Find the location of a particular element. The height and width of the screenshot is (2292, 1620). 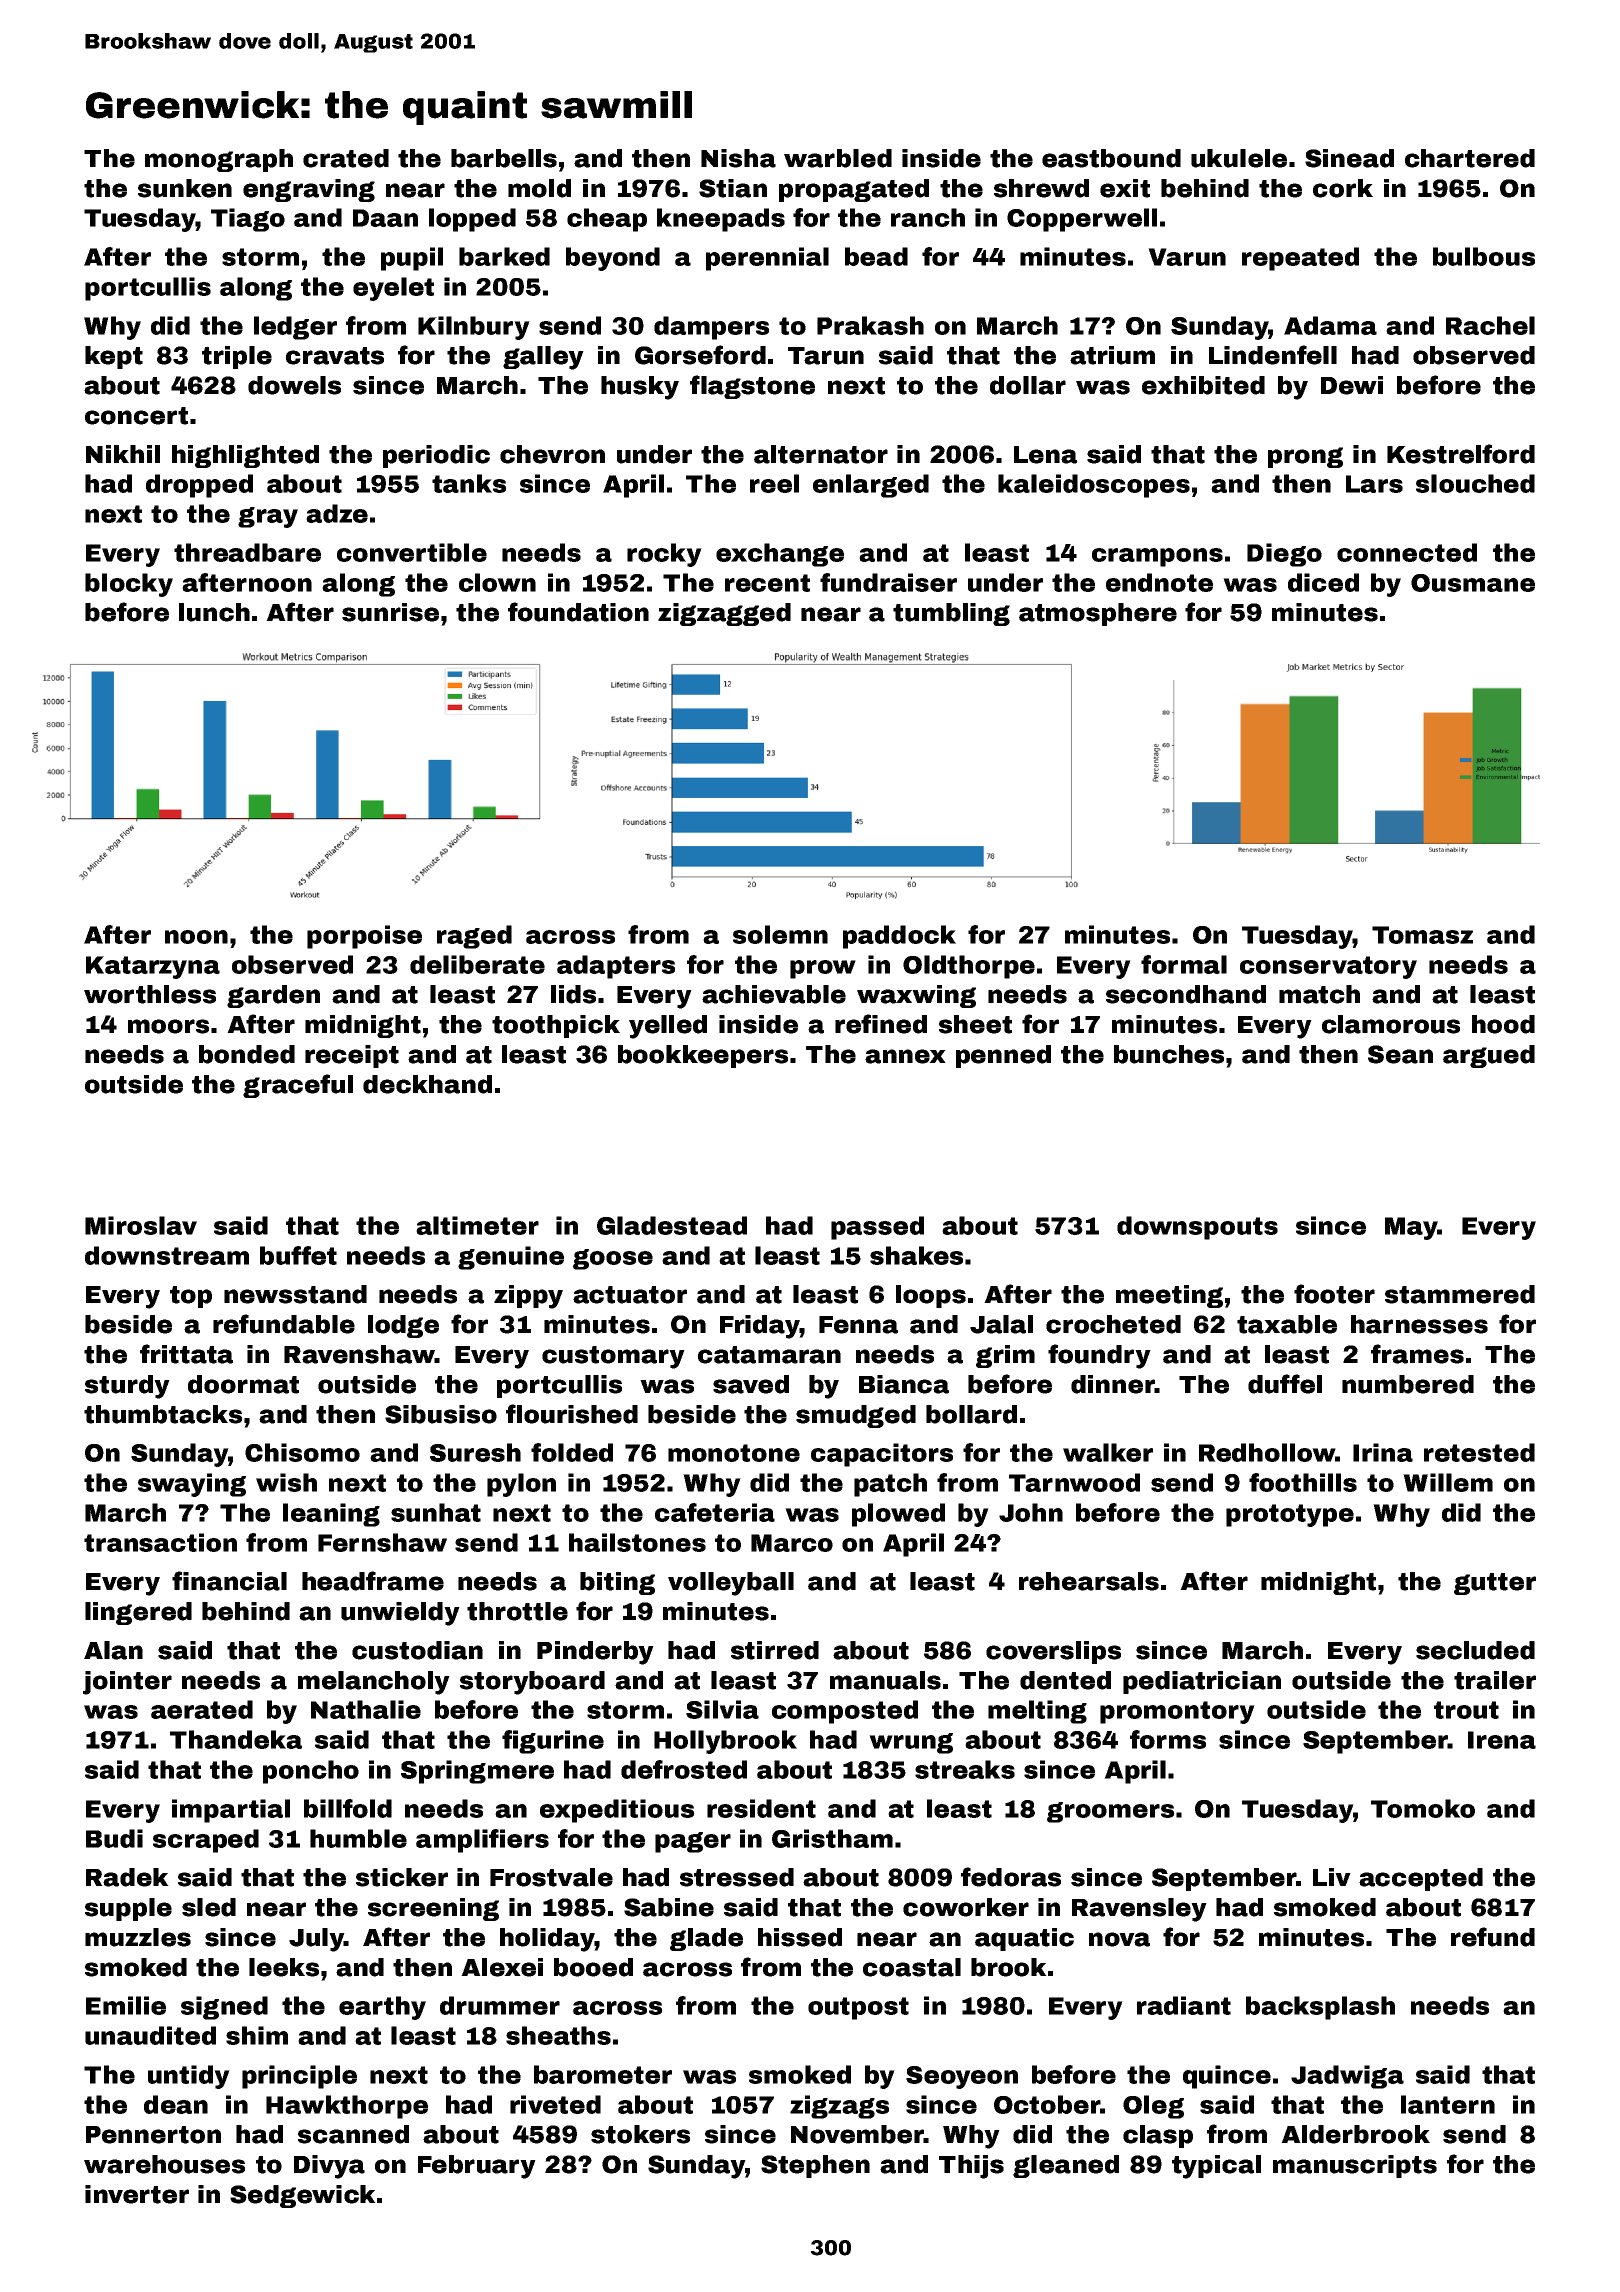

Thijs is located at coordinates (971, 2167).
